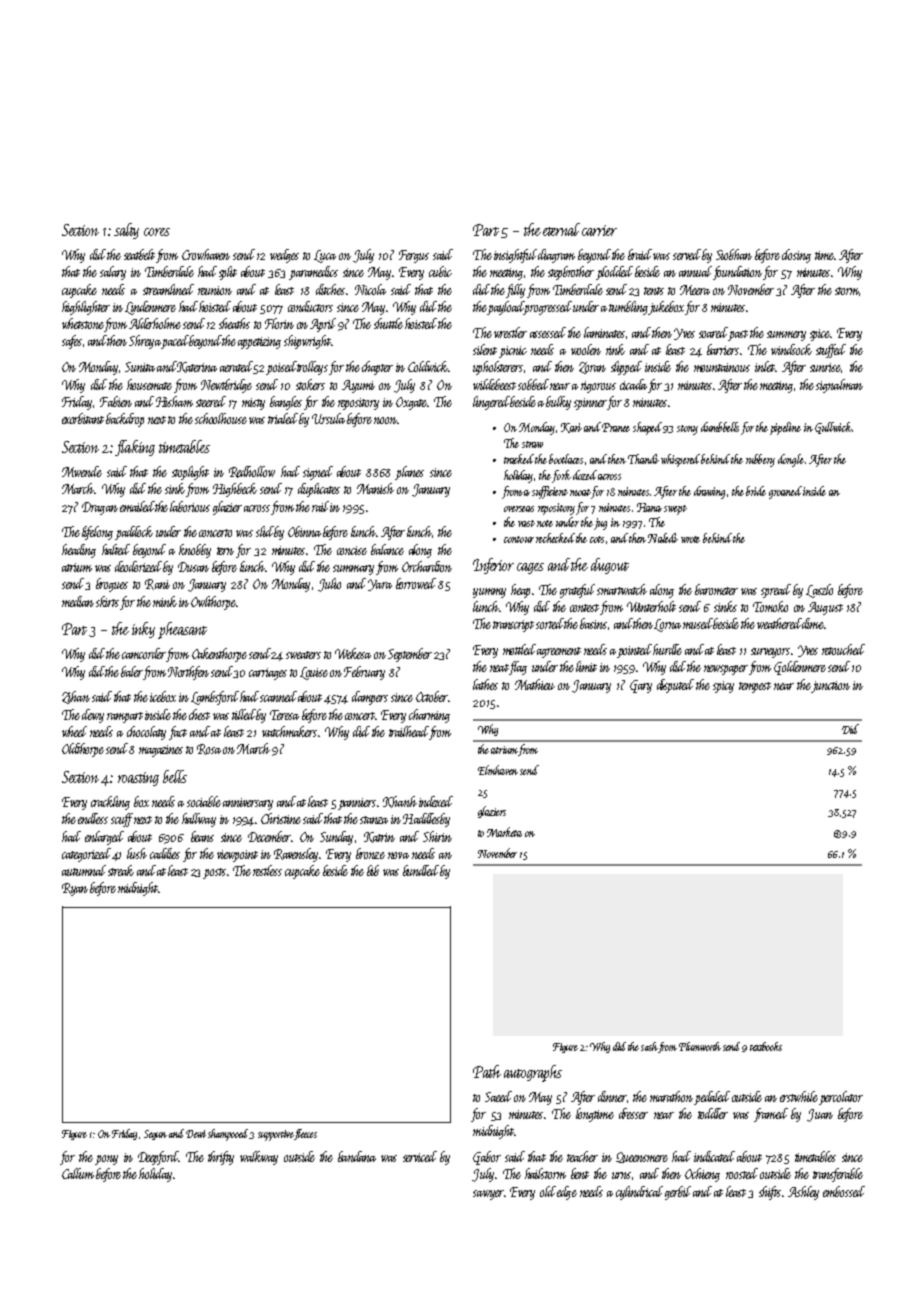  I want to click on laminates, so click(604, 332).
